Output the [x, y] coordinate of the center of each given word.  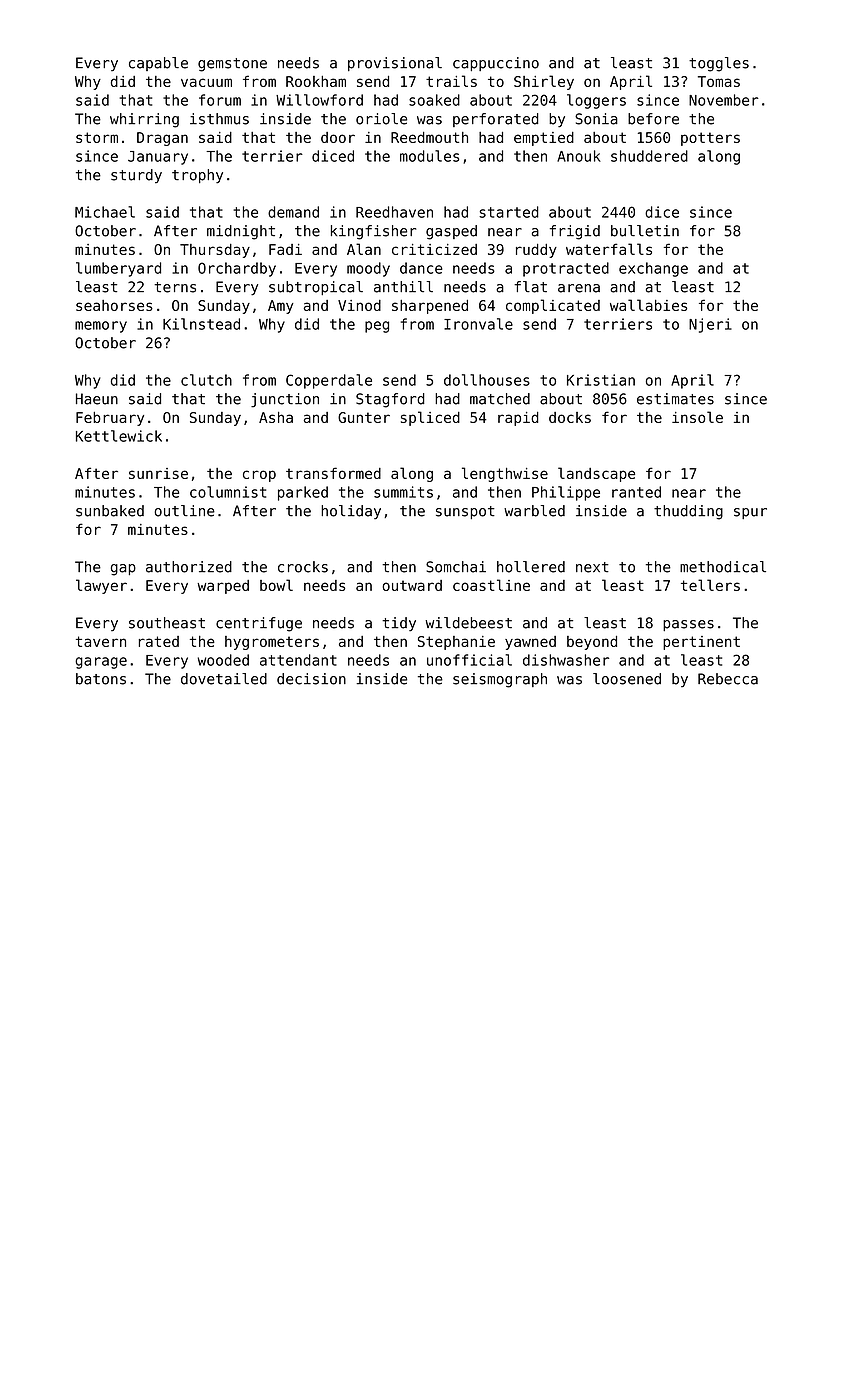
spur [750, 513]
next [592, 567]
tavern [101, 641]
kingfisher [373, 232]
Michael [105, 212]
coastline [491, 585]
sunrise [158, 473]
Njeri [710, 325]
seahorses [114, 305]
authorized [189, 567]
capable [158, 64]
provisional [395, 64]
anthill [403, 287]
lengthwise [505, 474]
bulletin [645, 231]
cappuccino [496, 64]
